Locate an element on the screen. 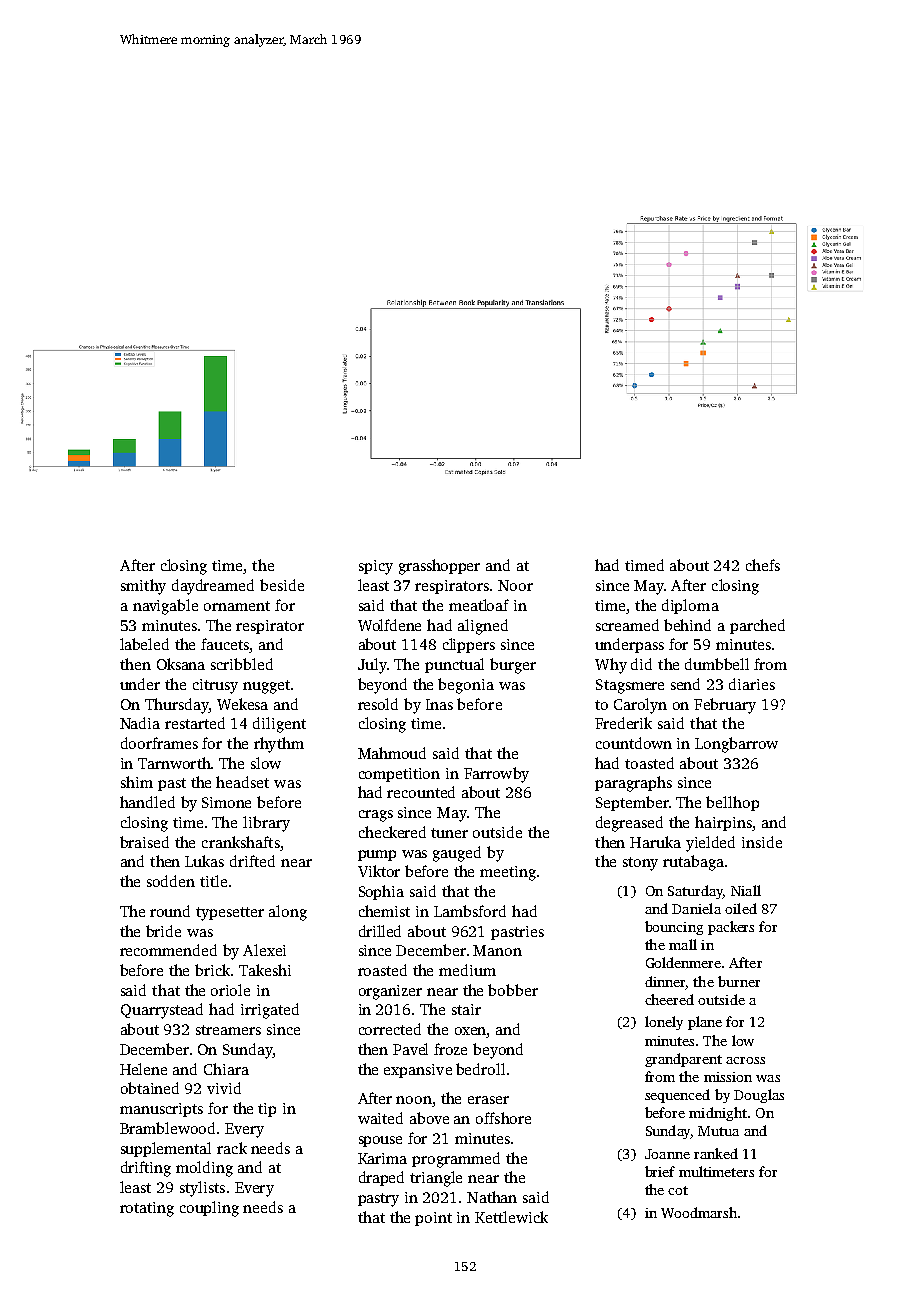 Image resolution: width=908 pixels, height=1316 pixels. coupling is located at coordinates (209, 1209).
